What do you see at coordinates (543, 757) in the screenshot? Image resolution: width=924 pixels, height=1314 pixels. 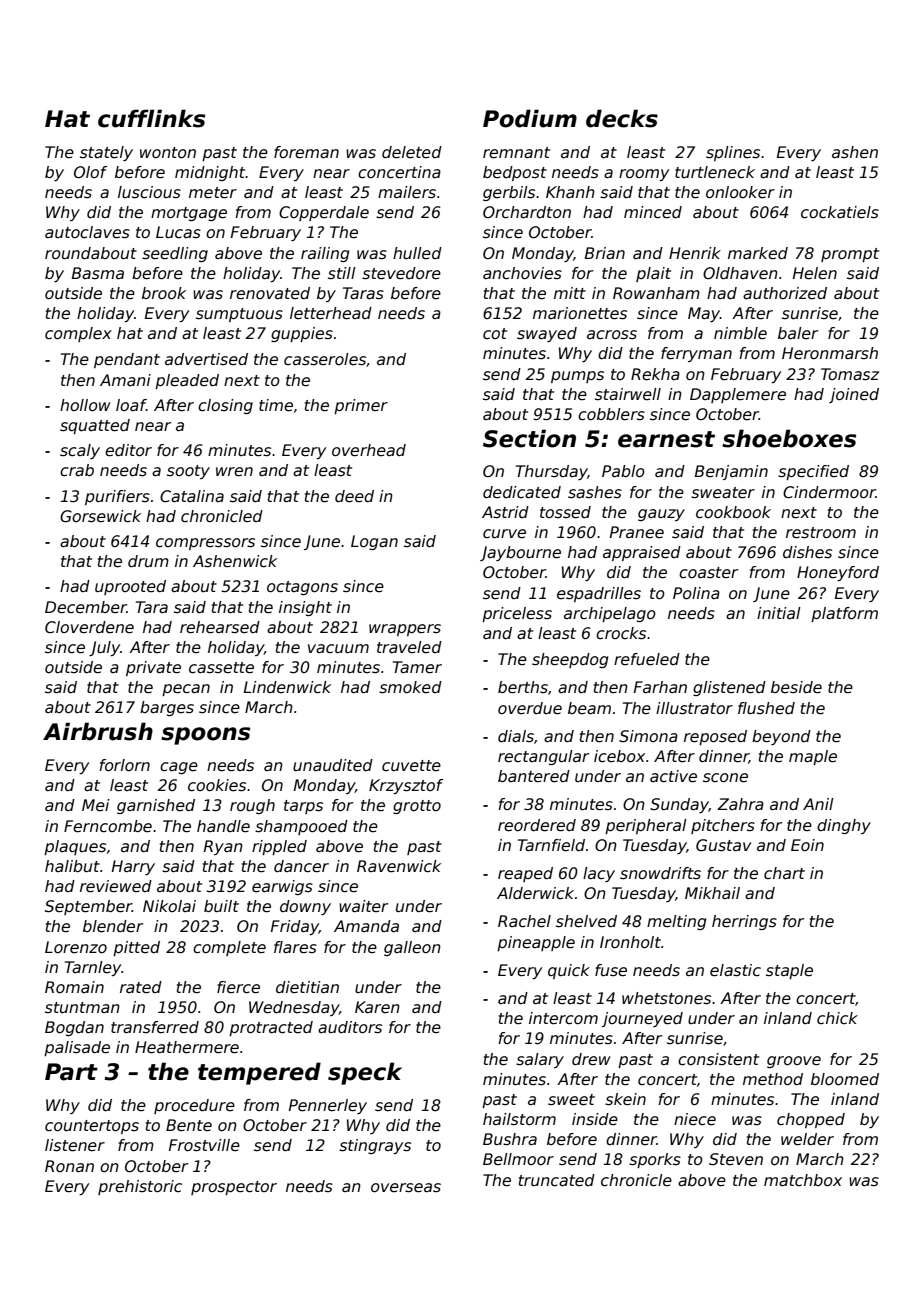 I see `rectangular` at bounding box center [543, 757].
